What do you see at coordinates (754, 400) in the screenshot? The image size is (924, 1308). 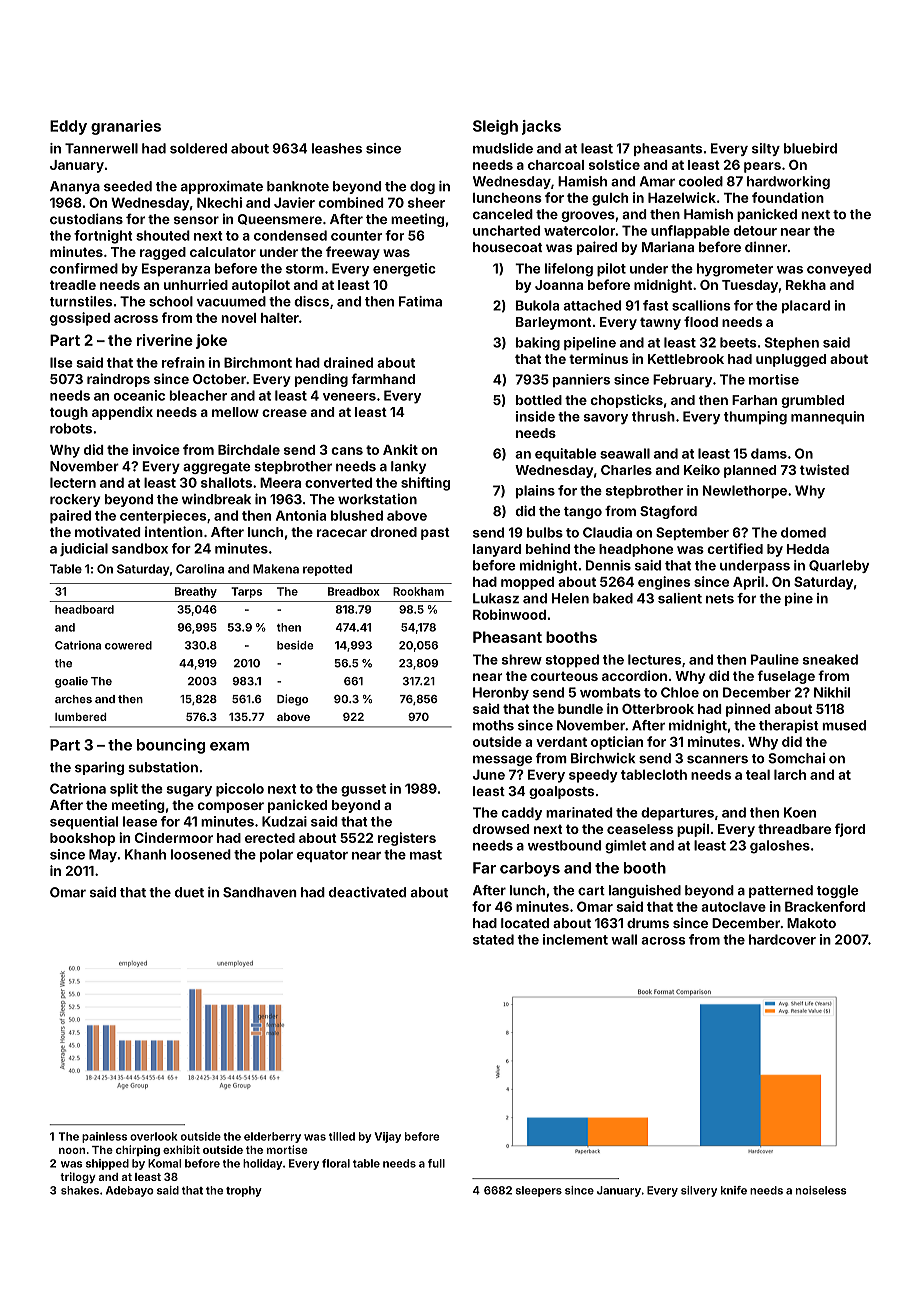 I see `Farhan` at bounding box center [754, 400].
